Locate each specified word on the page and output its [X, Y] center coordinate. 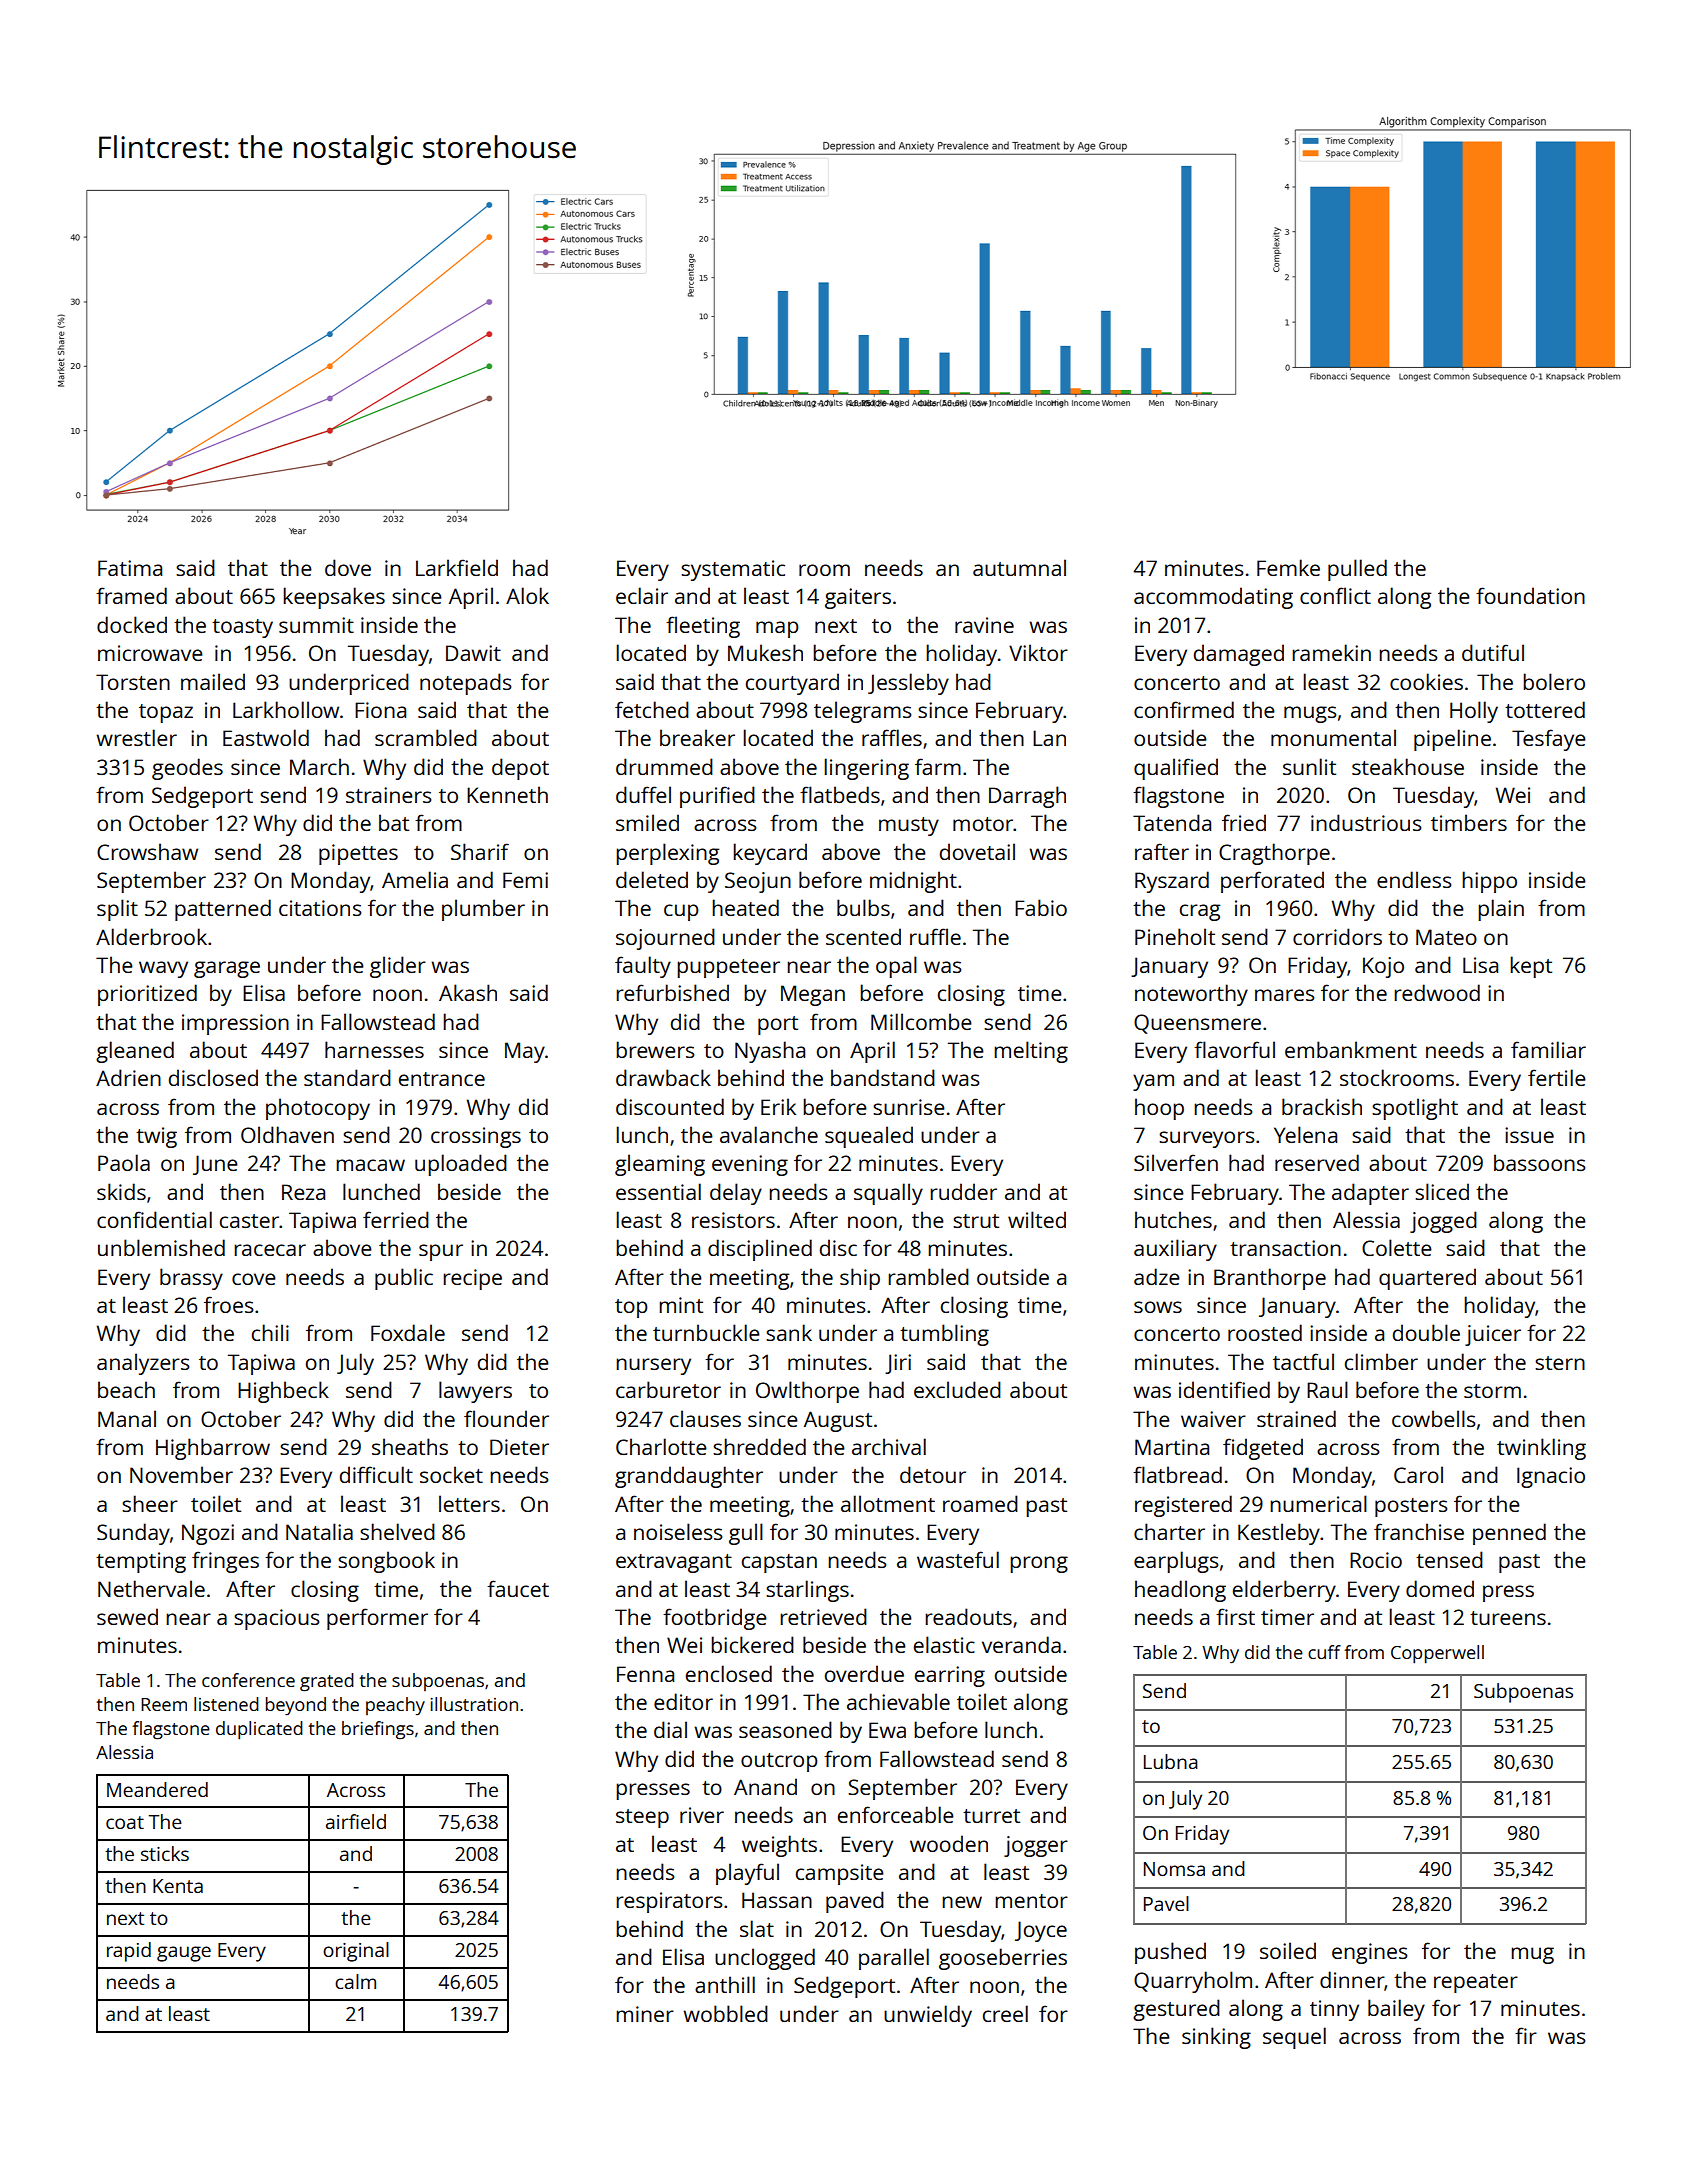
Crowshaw [147, 851]
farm [938, 766]
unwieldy [928, 2016]
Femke [1288, 567]
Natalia [319, 1531]
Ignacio [1551, 1477]
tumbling [944, 1335]
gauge [184, 1954]
